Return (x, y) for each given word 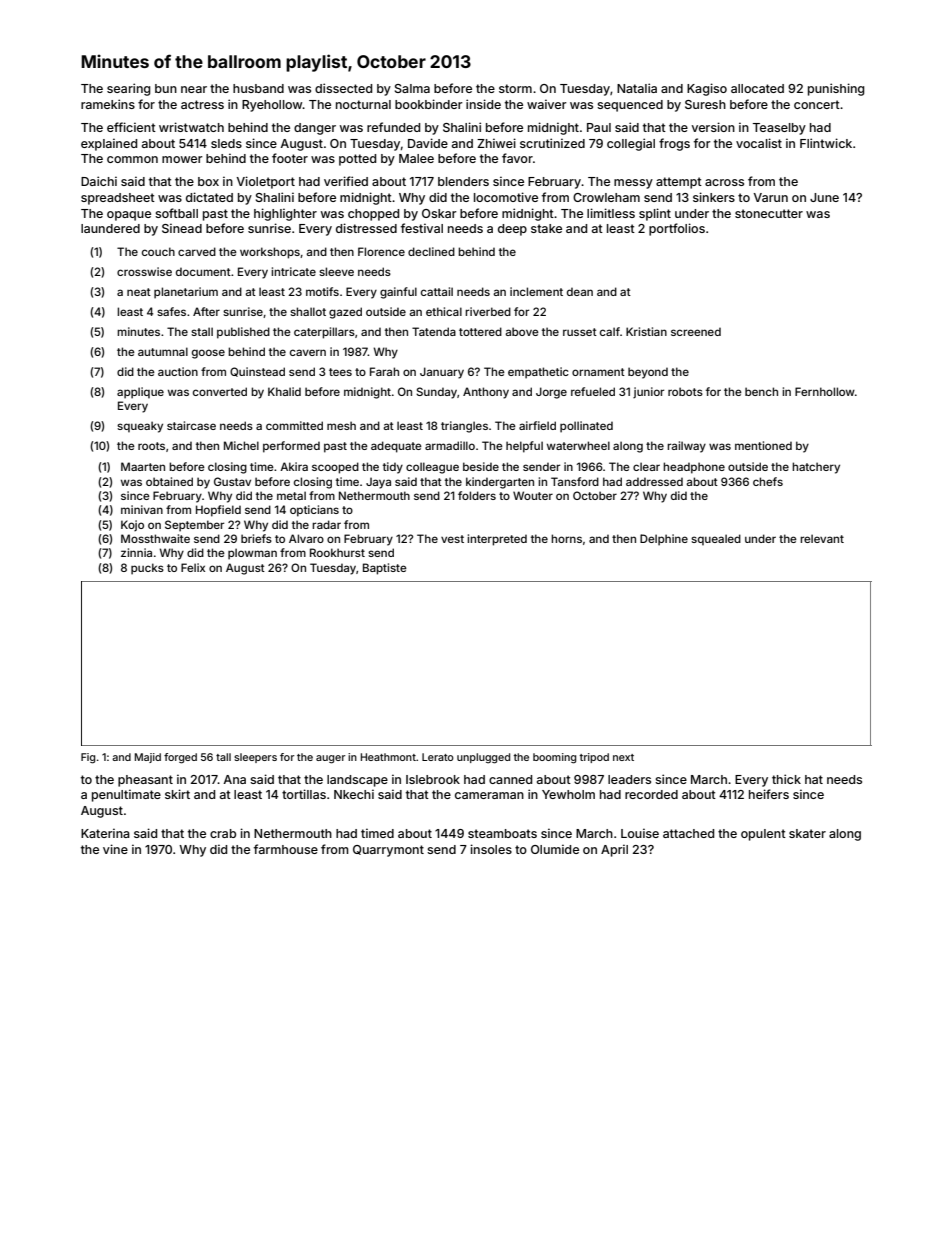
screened (696, 332)
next (623, 757)
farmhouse (286, 849)
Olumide (555, 849)
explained (109, 144)
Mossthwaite (155, 538)
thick (786, 779)
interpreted (497, 540)
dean (580, 292)
